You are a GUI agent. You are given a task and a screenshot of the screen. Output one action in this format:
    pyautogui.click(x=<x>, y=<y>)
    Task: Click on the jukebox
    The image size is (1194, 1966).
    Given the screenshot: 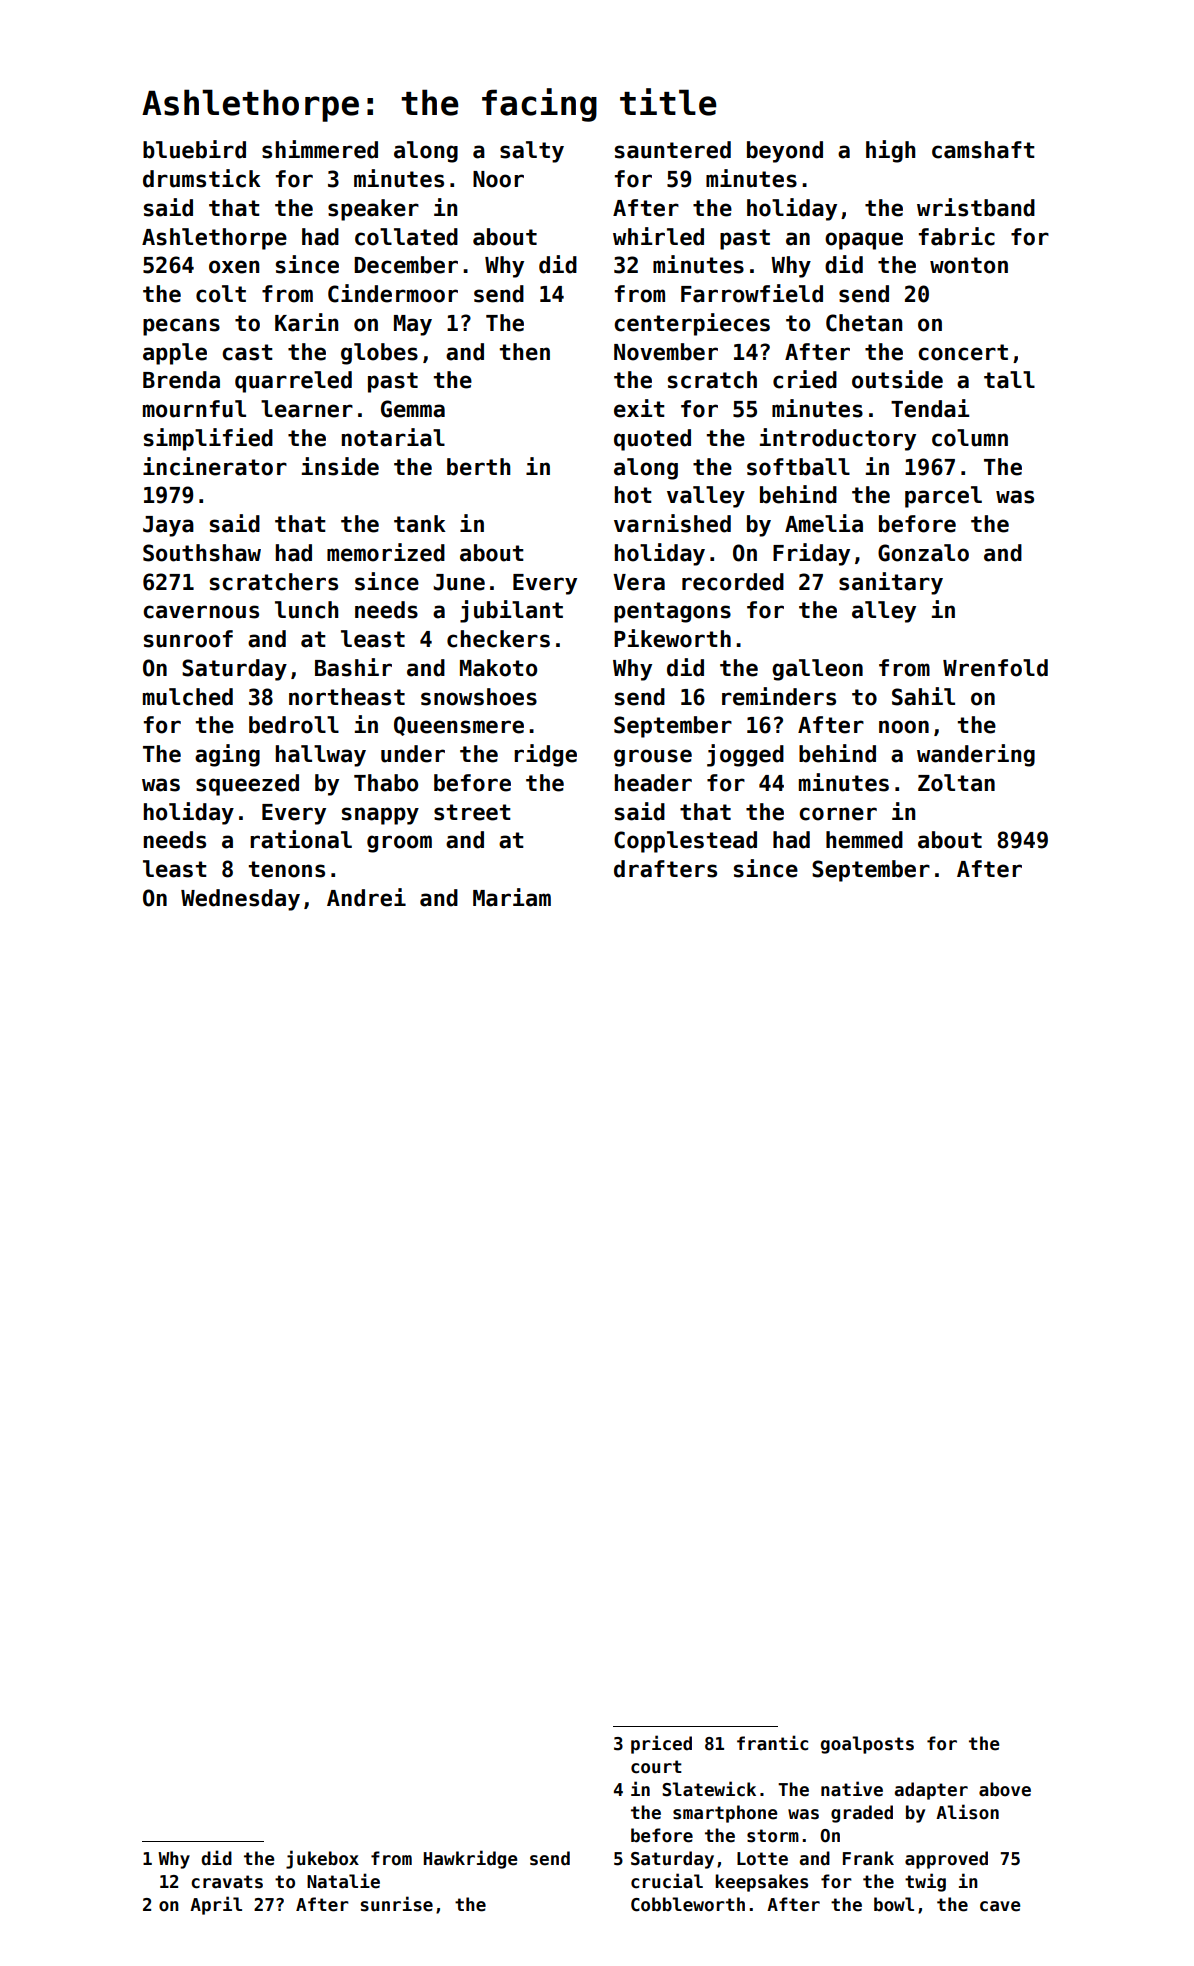 What is the action you would take?
    pyautogui.click(x=322, y=1859)
